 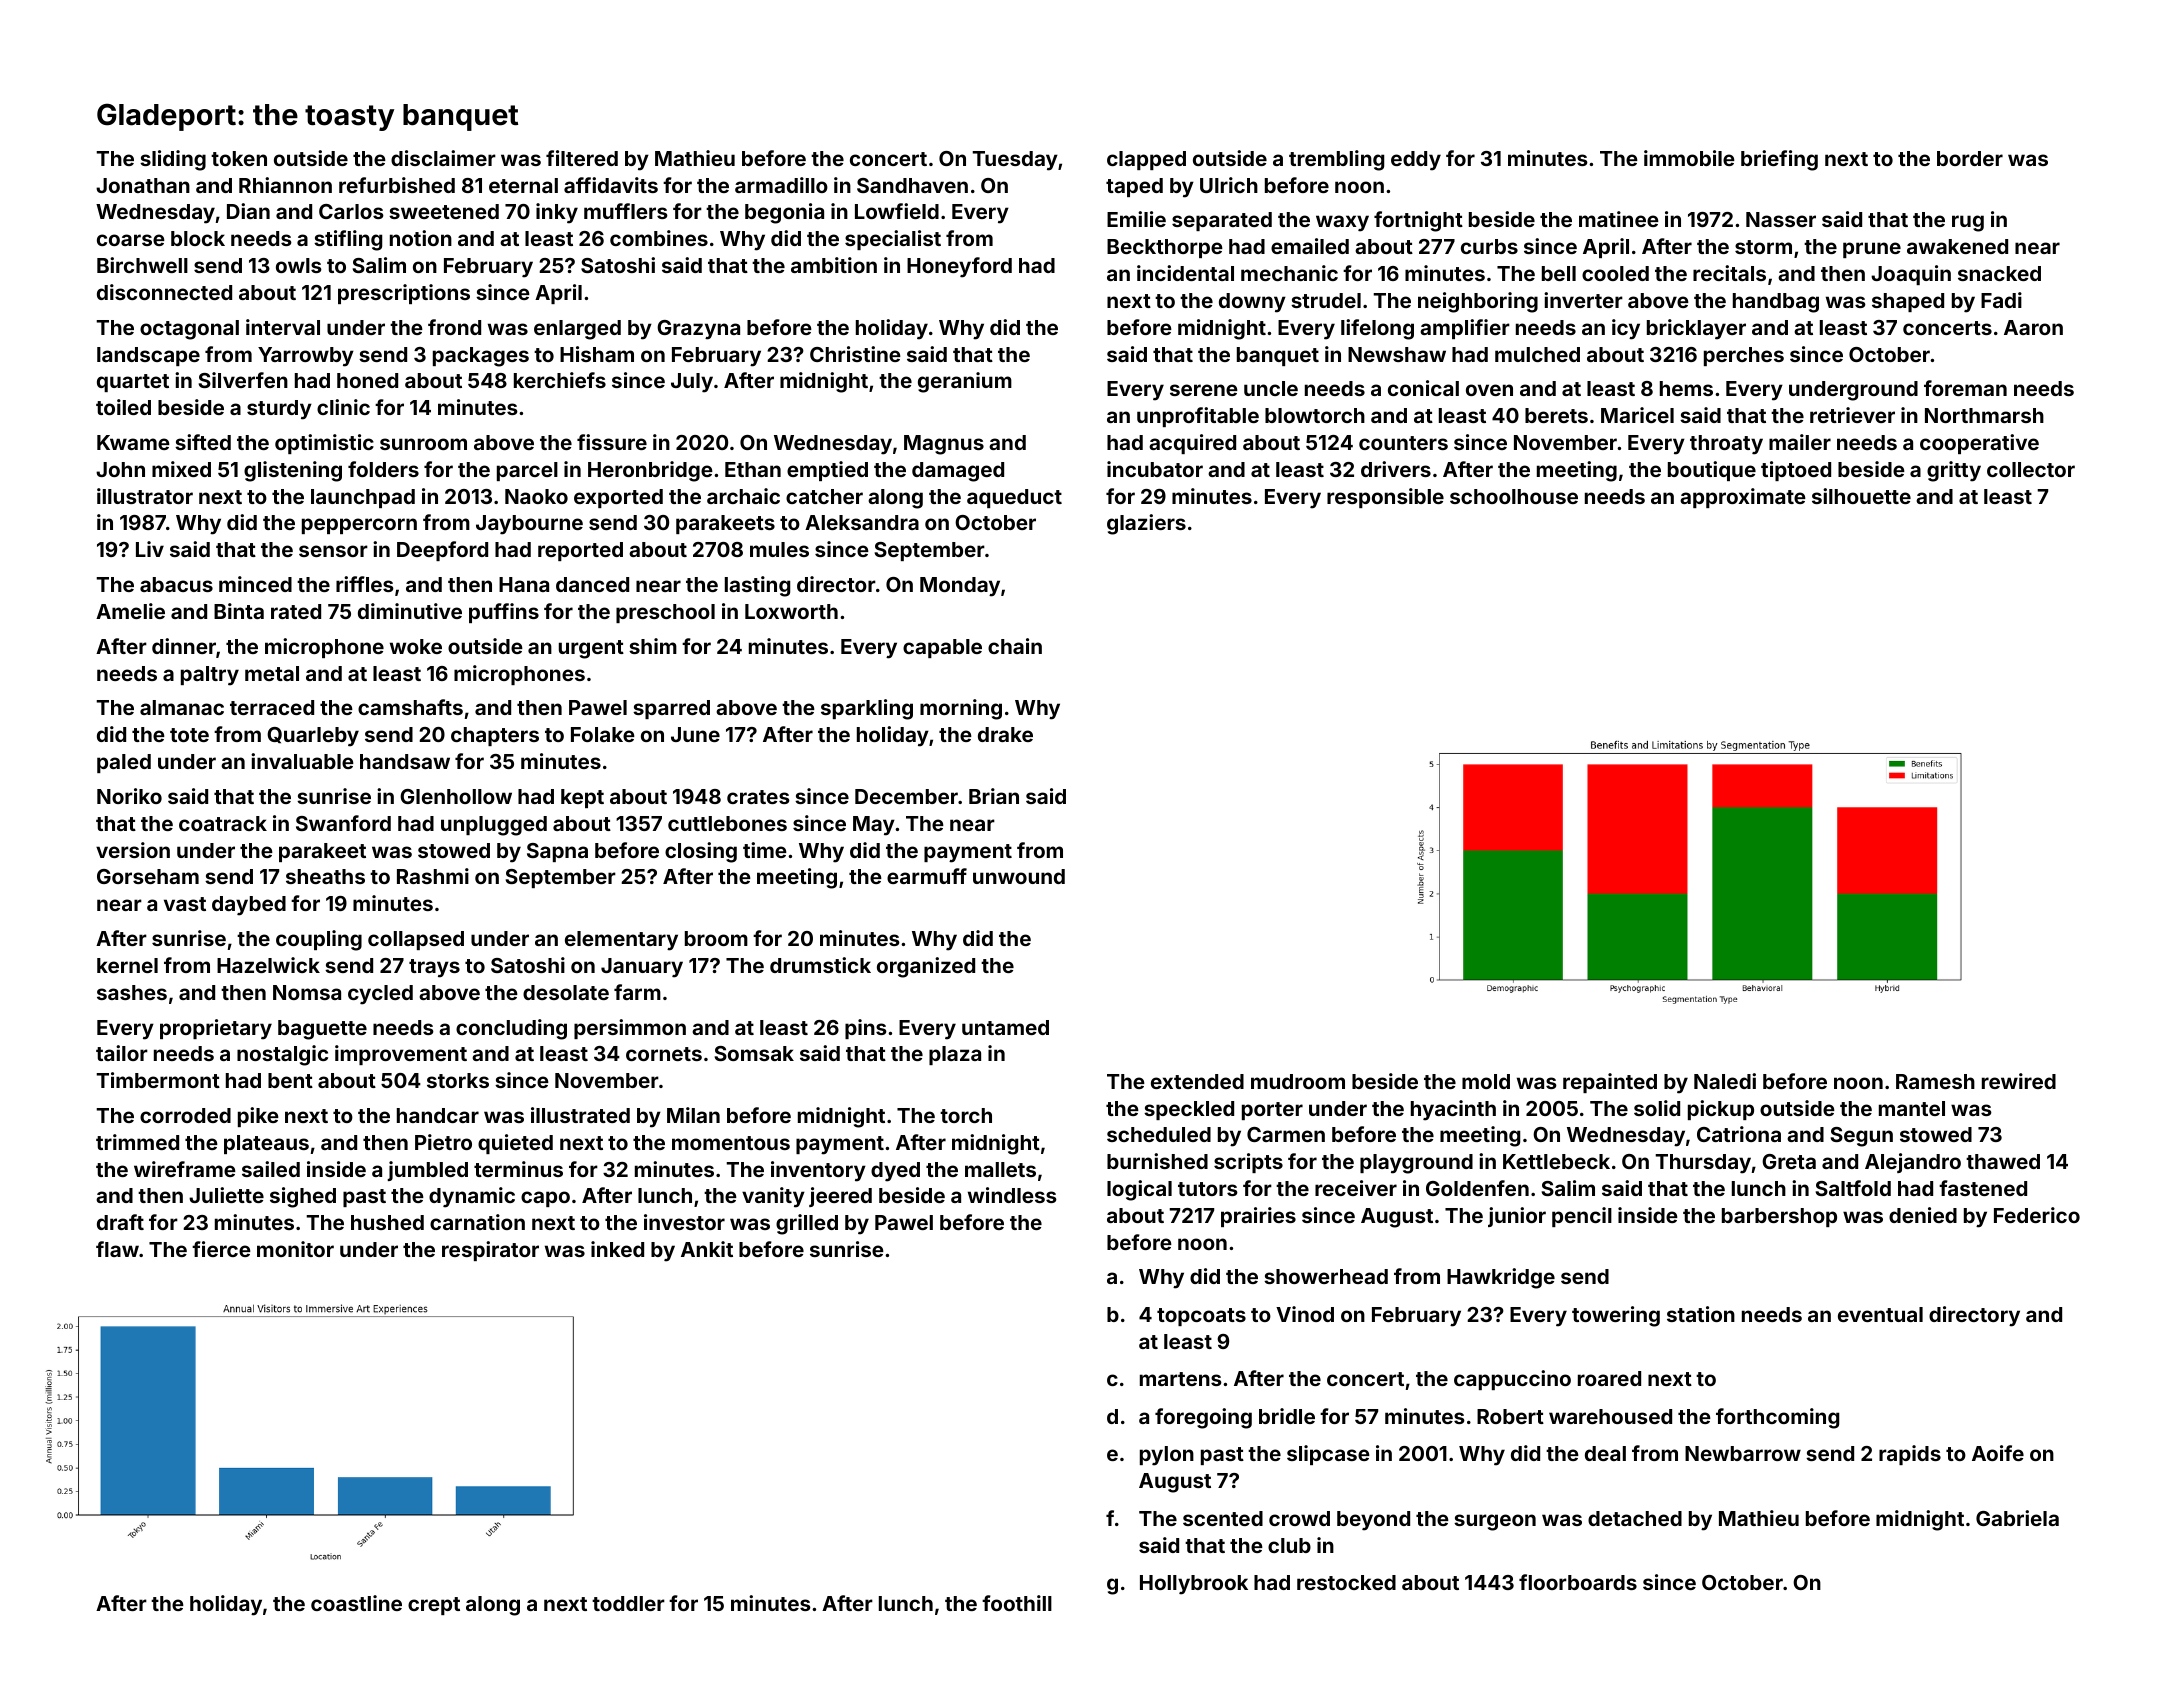 I want to click on briefing, so click(x=1779, y=160).
